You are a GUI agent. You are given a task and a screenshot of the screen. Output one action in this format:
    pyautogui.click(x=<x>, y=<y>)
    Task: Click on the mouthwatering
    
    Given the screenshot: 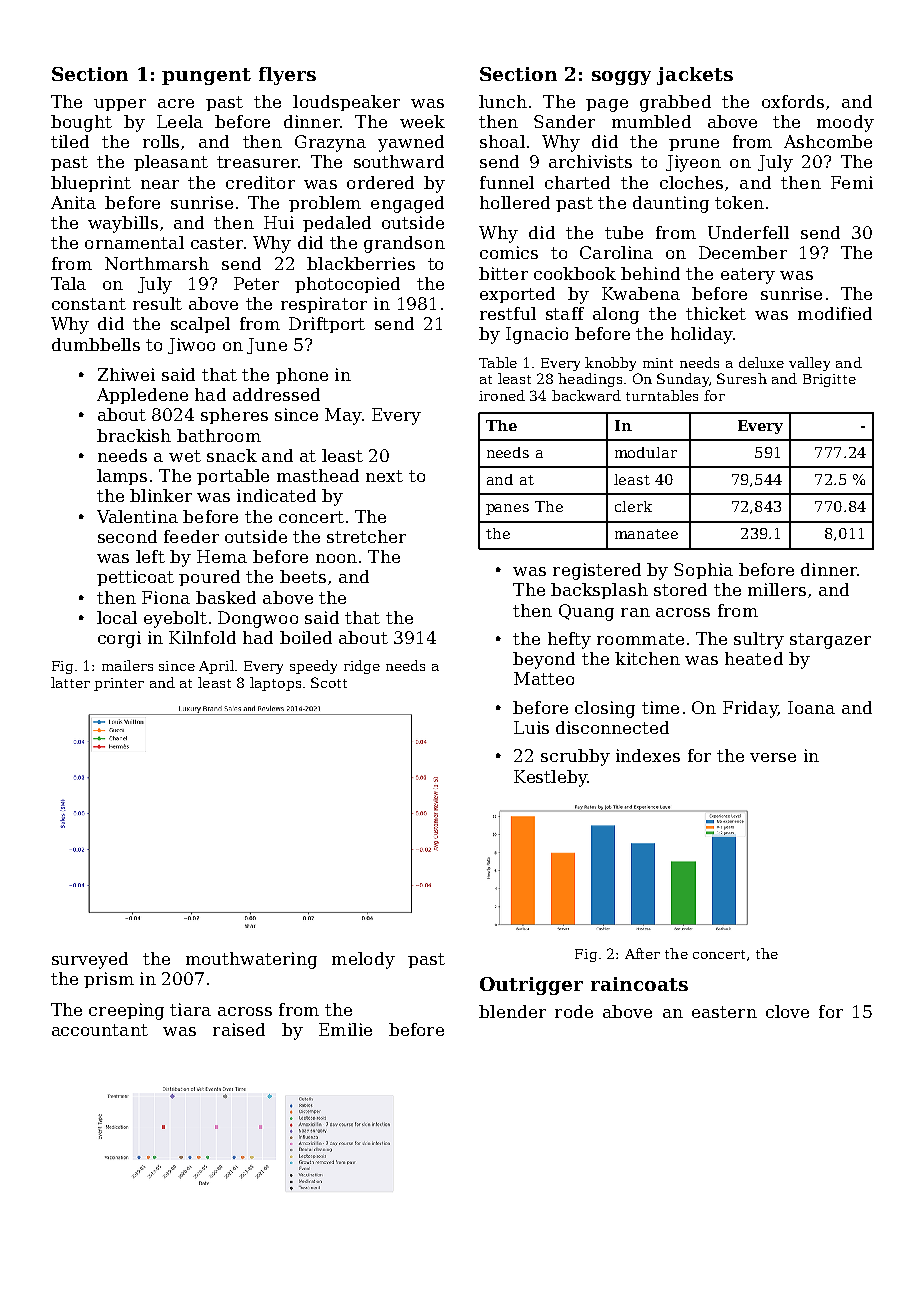 What is the action you would take?
    pyautogui.click(x=251, y=960)
